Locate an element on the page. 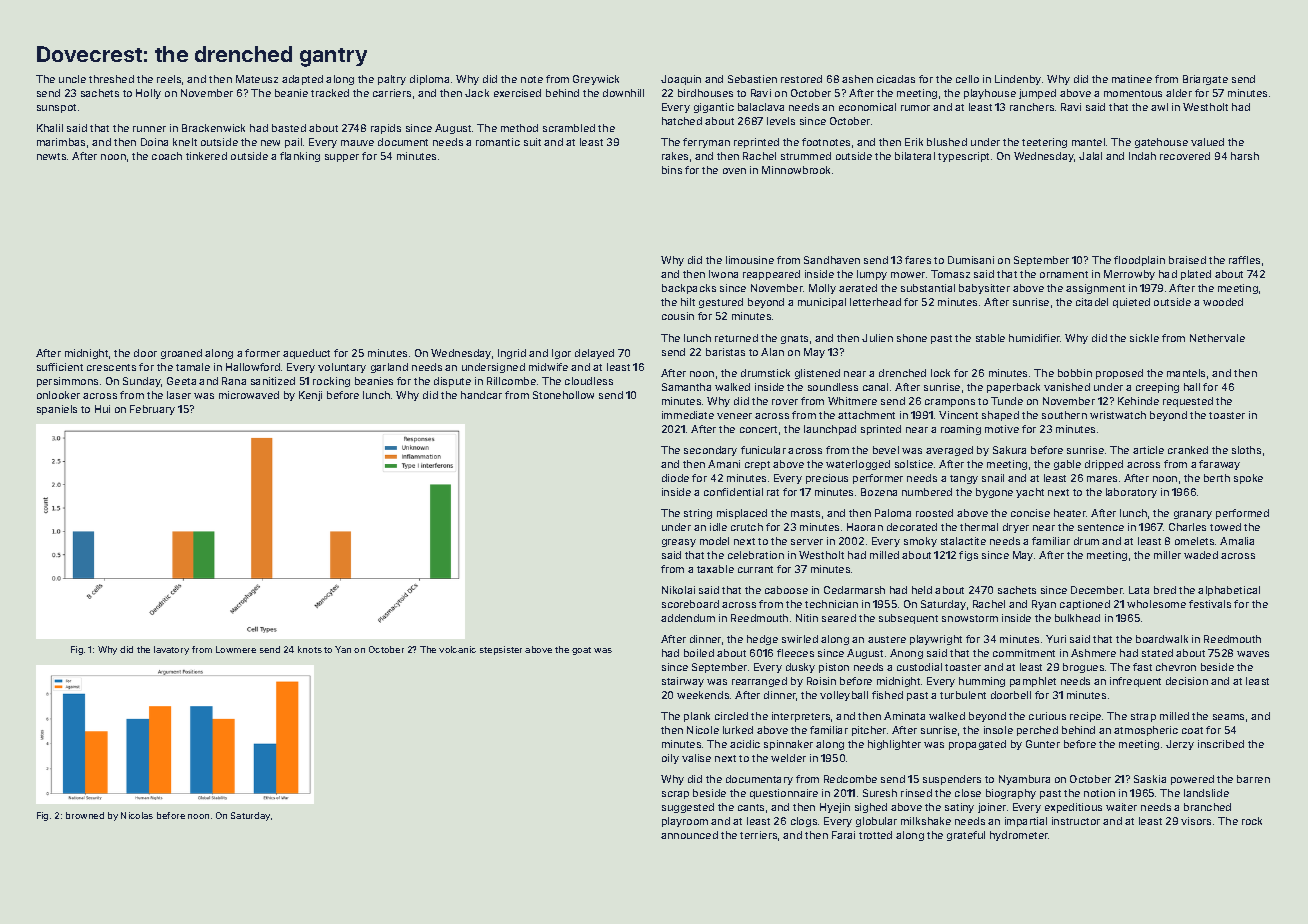 This page has height=924, width=1308. Hui is located at coordinates (102, 409).
